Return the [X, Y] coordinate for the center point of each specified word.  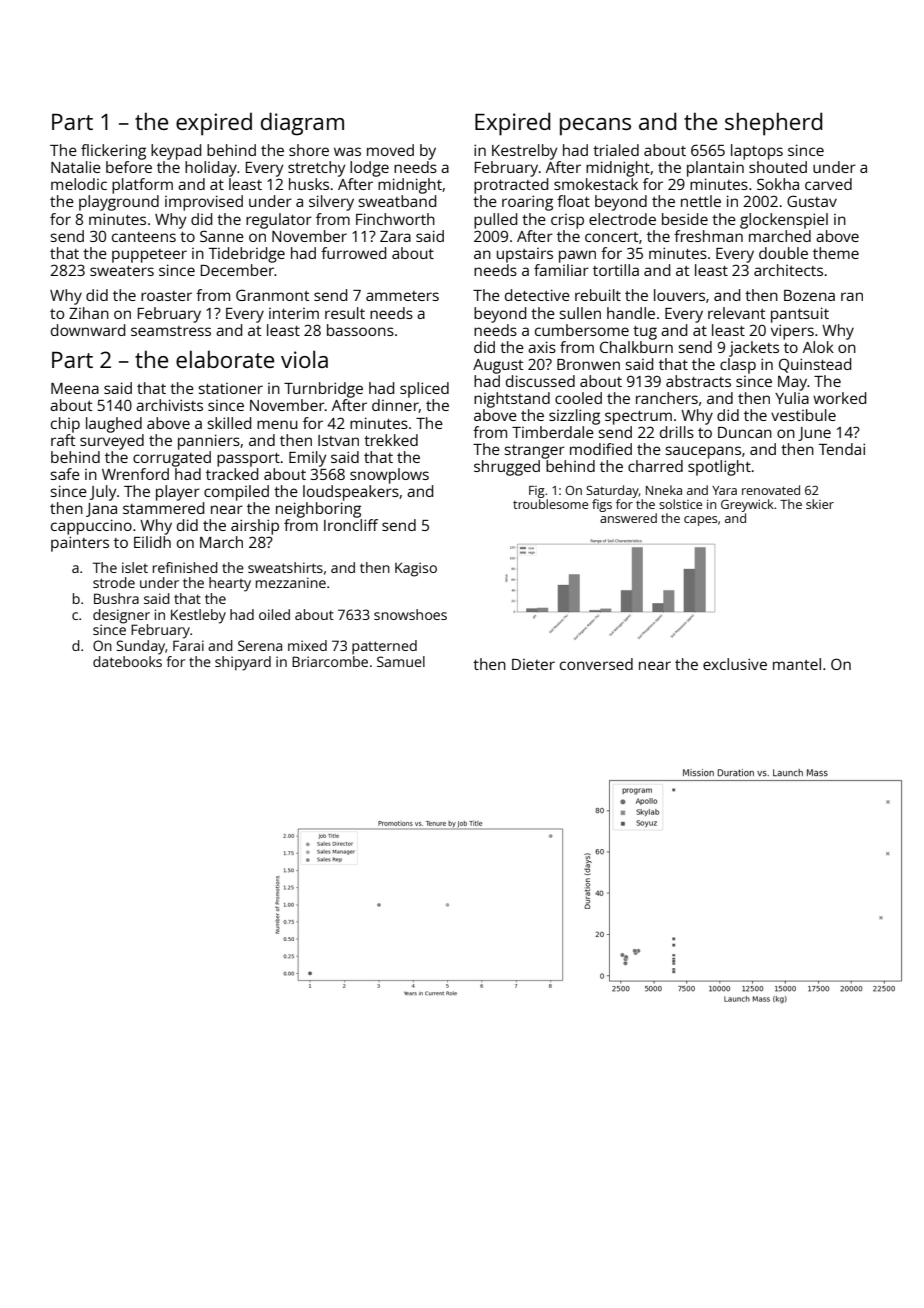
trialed [616, 150]
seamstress [171, 331]
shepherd [774, 124]
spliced [424, 390]
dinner [395, 406]
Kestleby [198, 616]
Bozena [809, 295]
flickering [113, 152]
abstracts [698, 381]
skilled [229, 423]
